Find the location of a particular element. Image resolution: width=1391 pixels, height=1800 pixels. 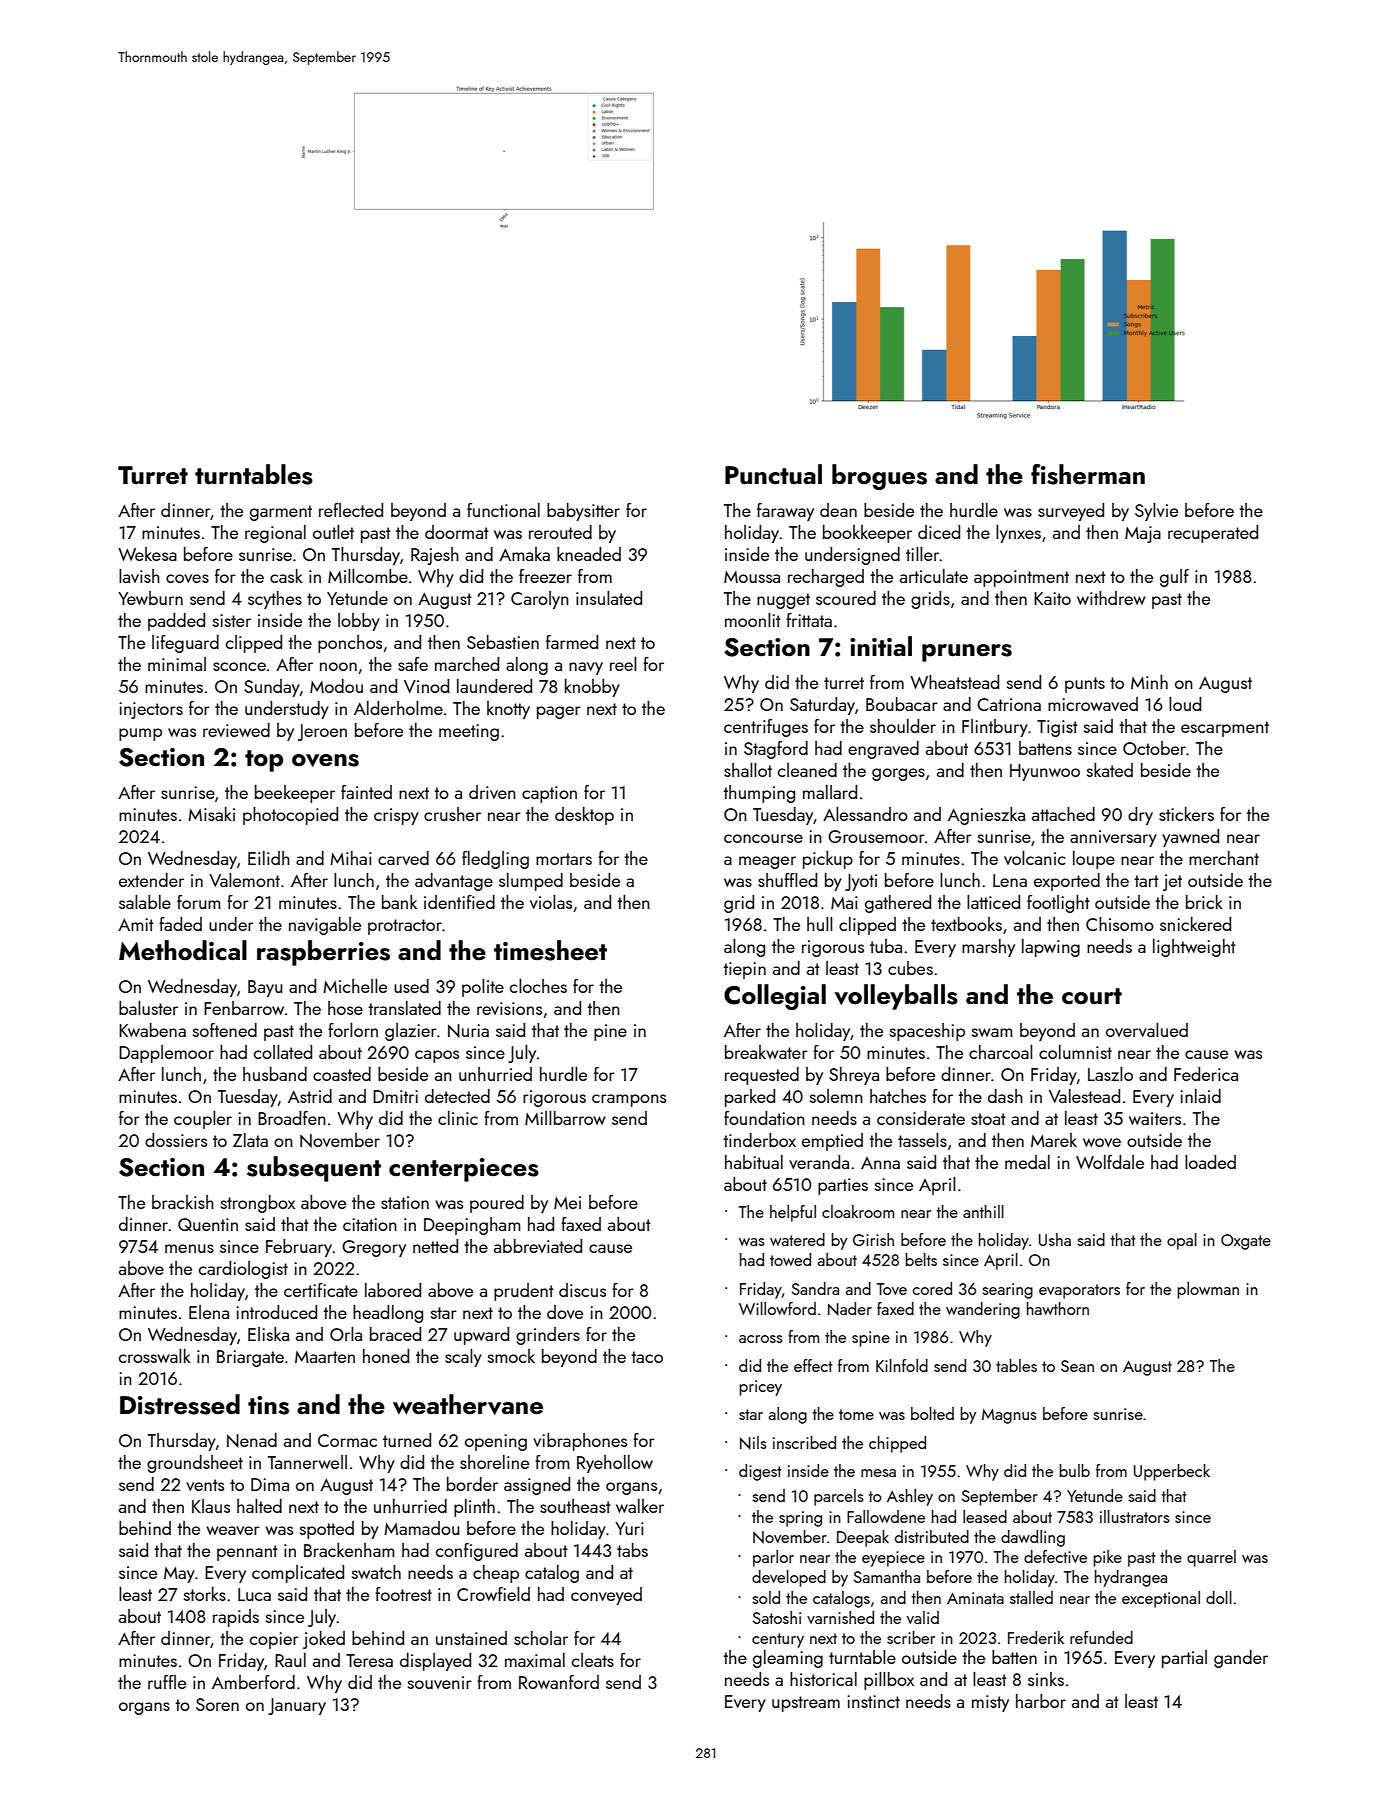

taco is located at coordinates (647, 1357).
